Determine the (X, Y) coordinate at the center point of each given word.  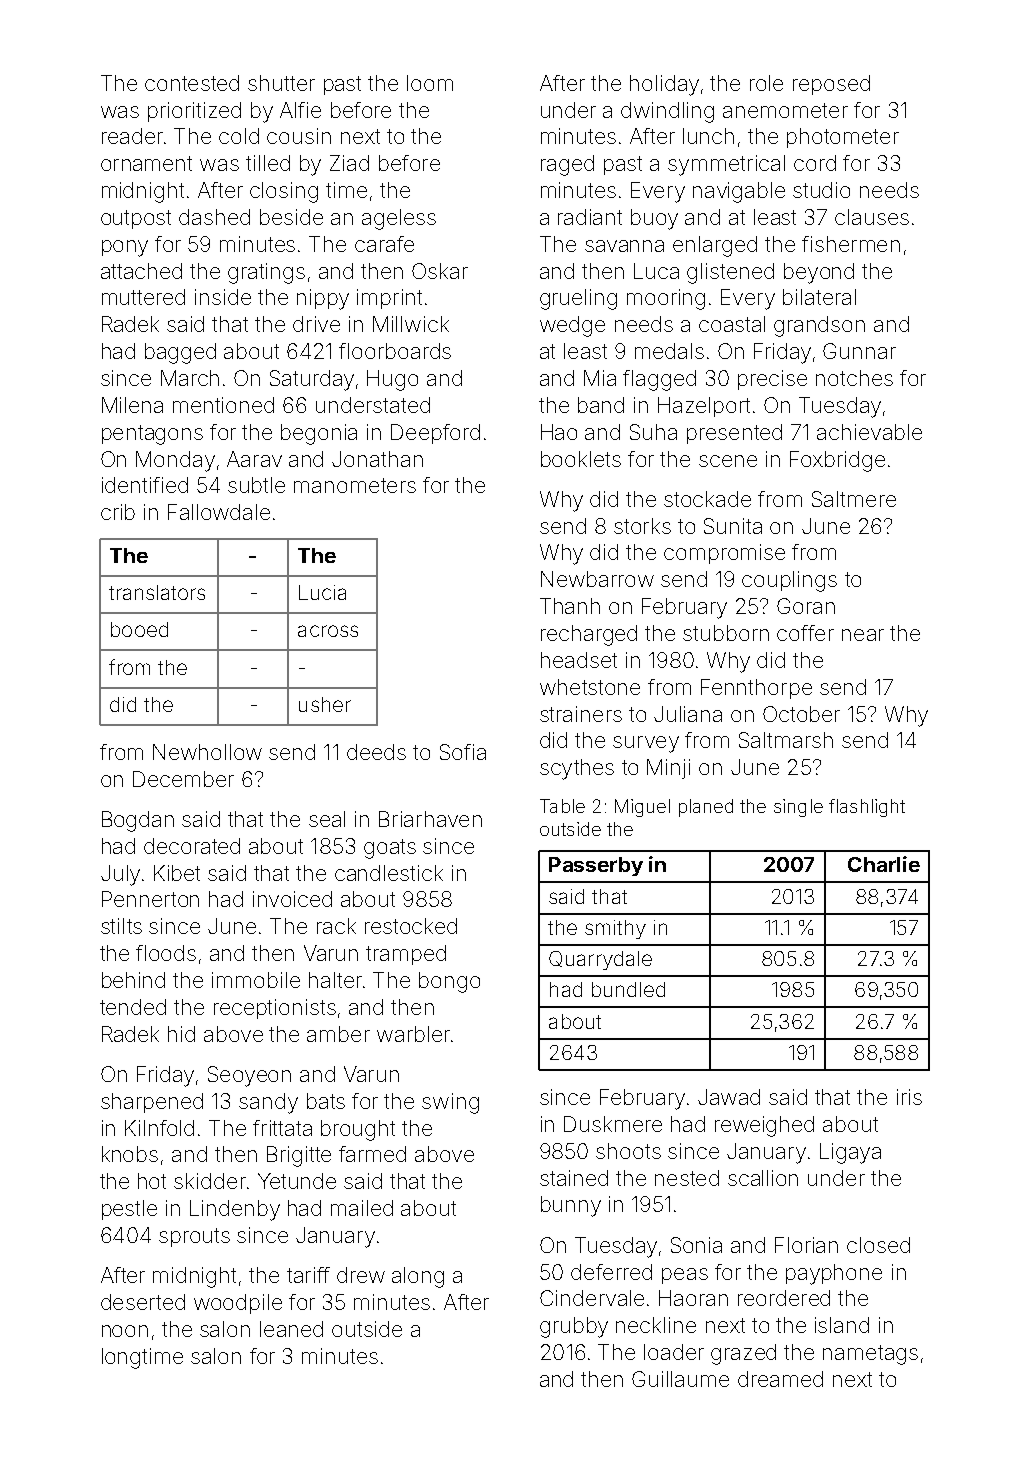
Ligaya (850, 1153)
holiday (664, 85)
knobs (130, 1154)
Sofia (463, 752)
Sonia (696, 1245)
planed (706, 808)
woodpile (238, 1304)
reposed (831, 85)
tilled (268, 163)
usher (325, 704)
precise (772, 380)
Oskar (440, 271)
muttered (143, 297)
